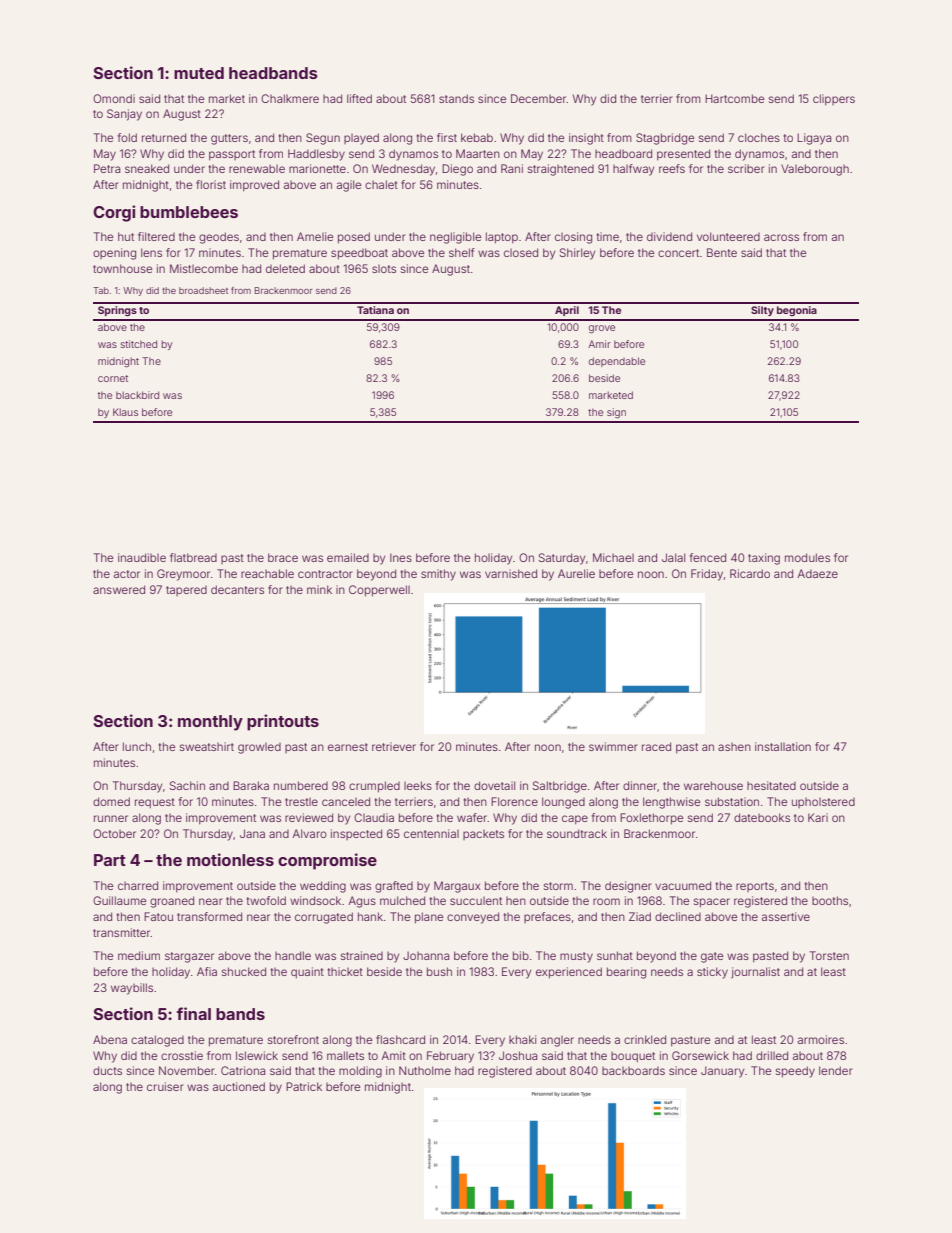 This screenshot has width=952, height=1233. Describe the element at coordinates (783, 746) in the screenshot. I see `installation` at that location.
